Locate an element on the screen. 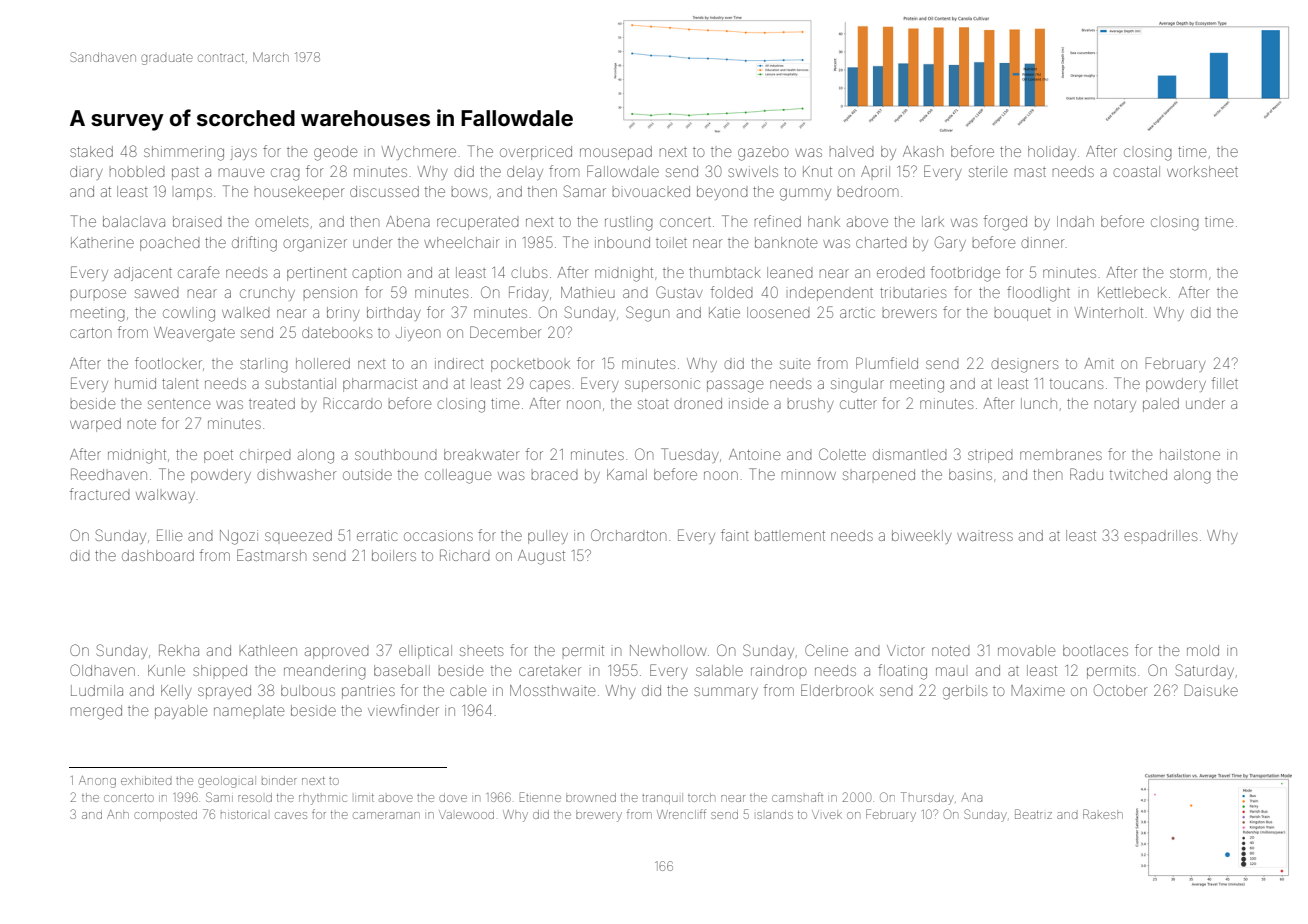 The height and width of the screenshot is (924, 1308). staked is located at coordinates (91, 151).
